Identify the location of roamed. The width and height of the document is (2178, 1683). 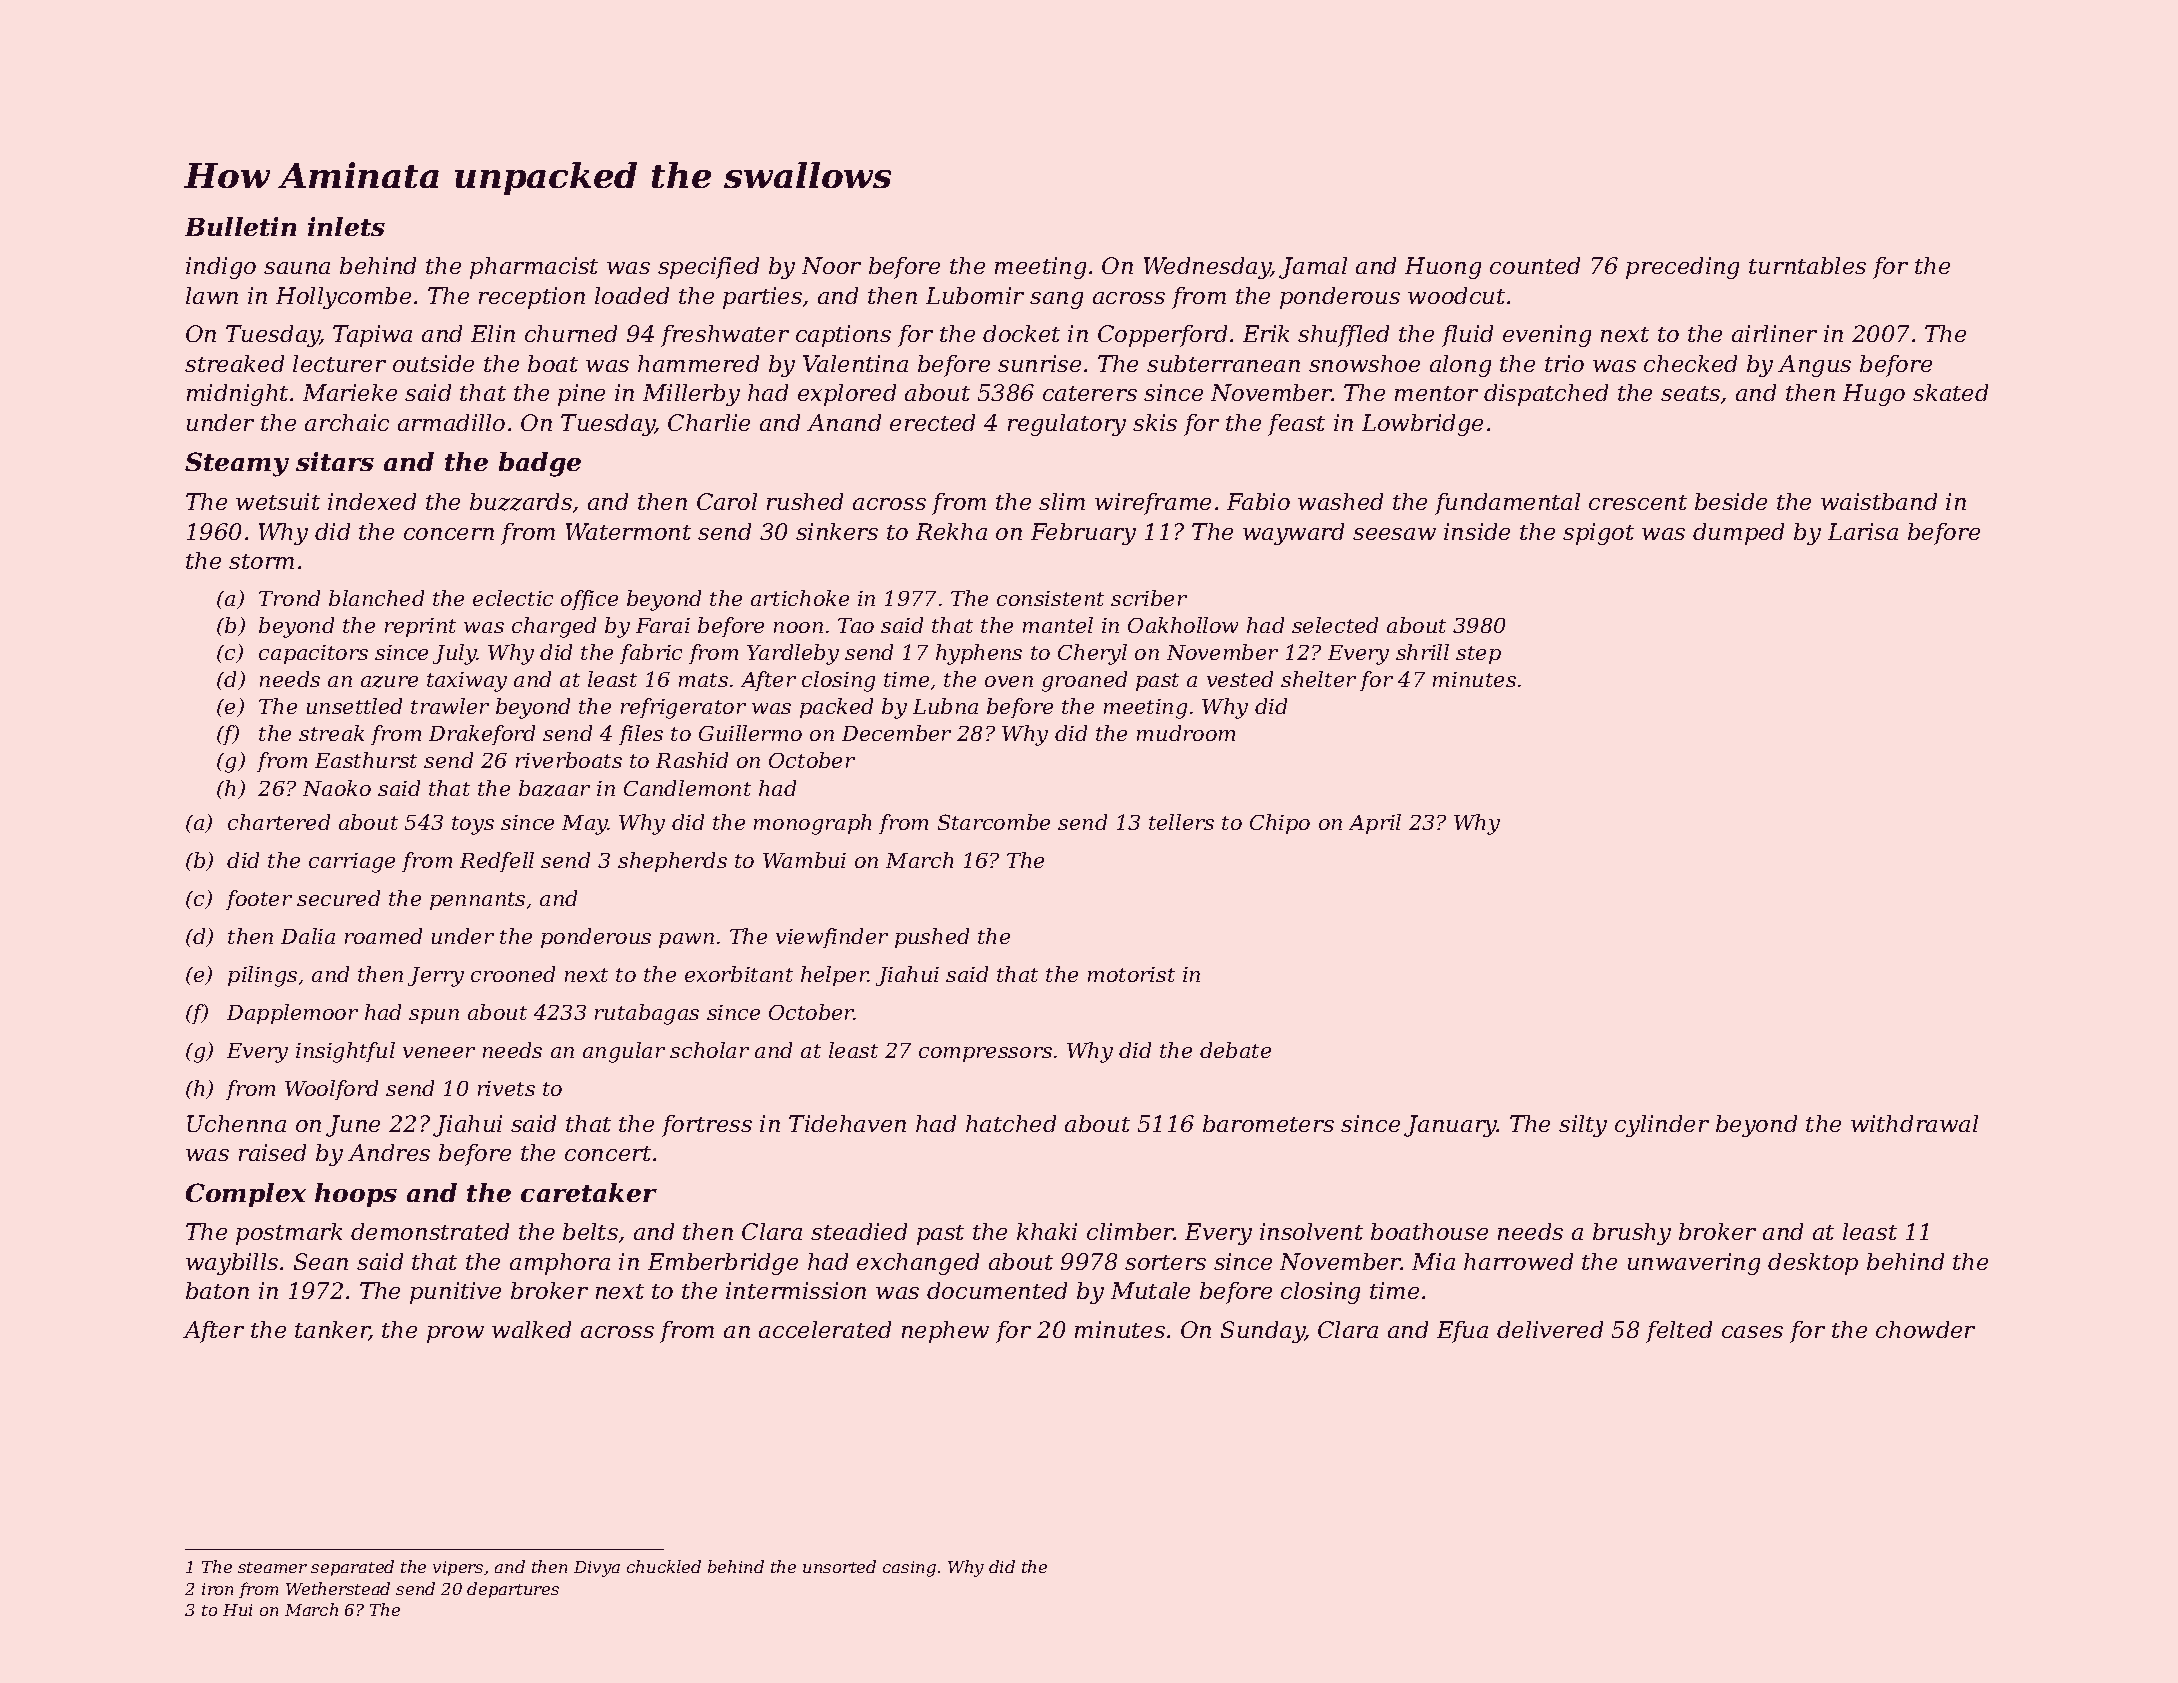
(383, 936).
